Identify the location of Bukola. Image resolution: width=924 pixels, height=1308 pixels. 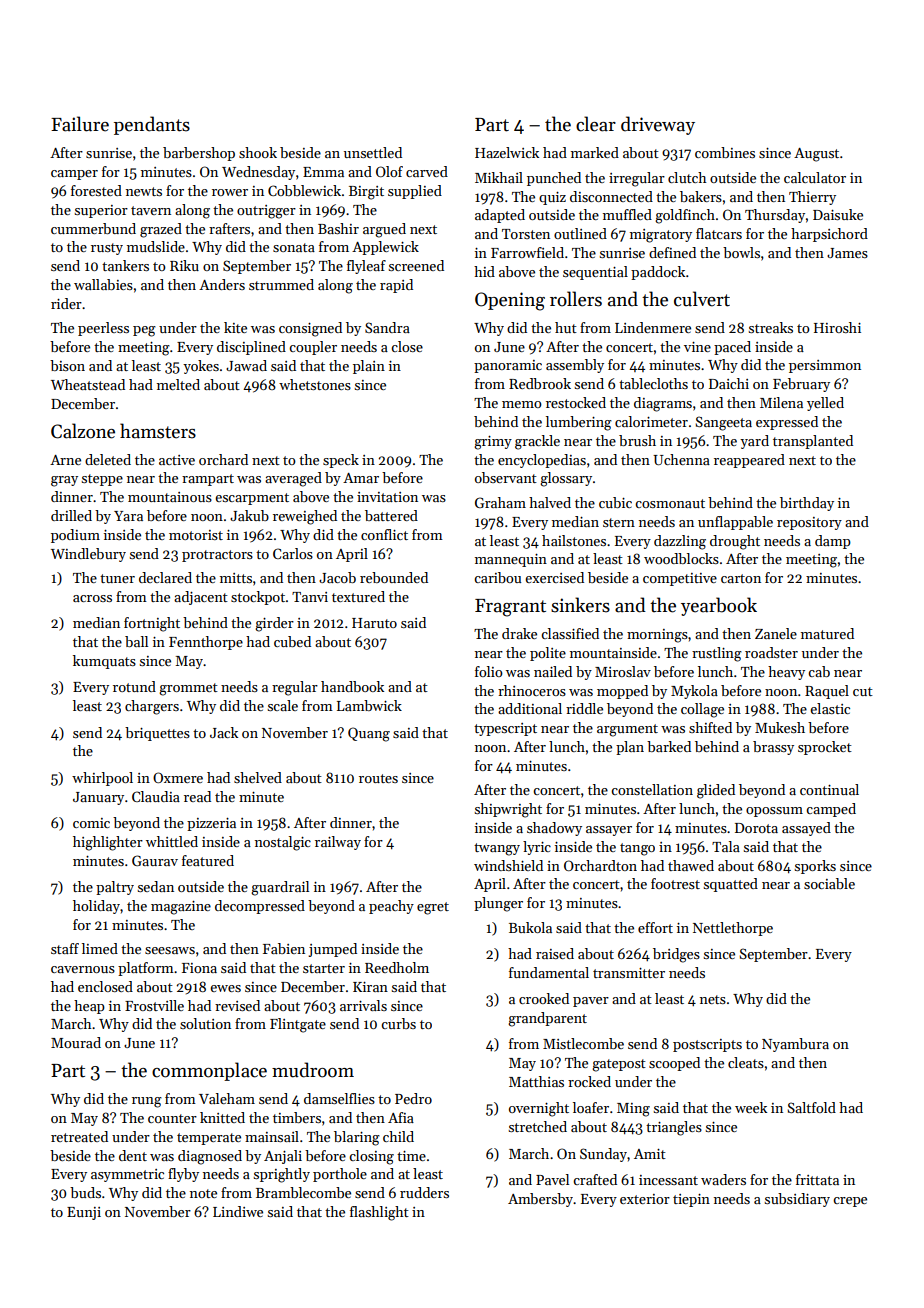
(530, 927).
